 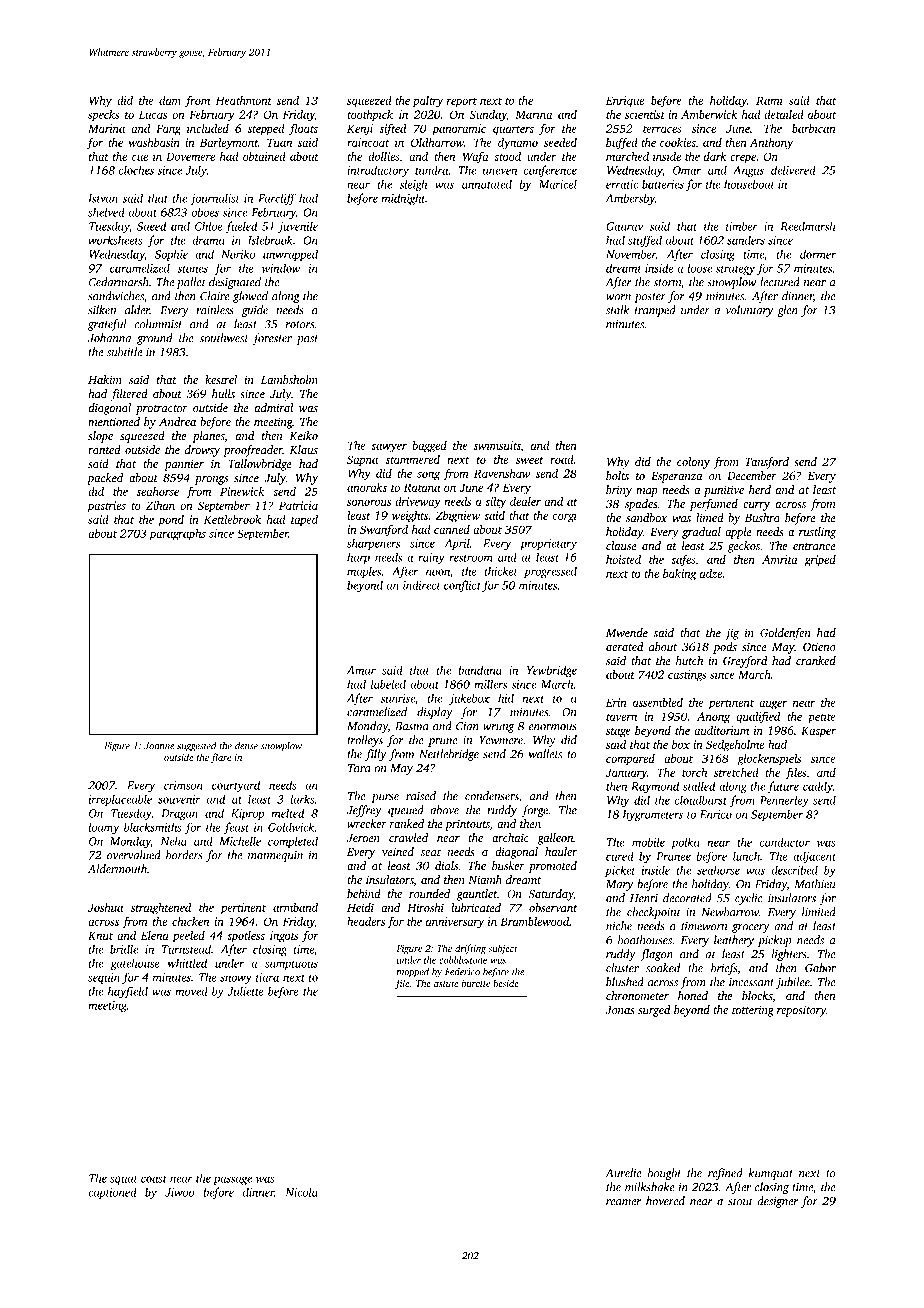 I want to click on tavern, so click(x=621, y=717).
